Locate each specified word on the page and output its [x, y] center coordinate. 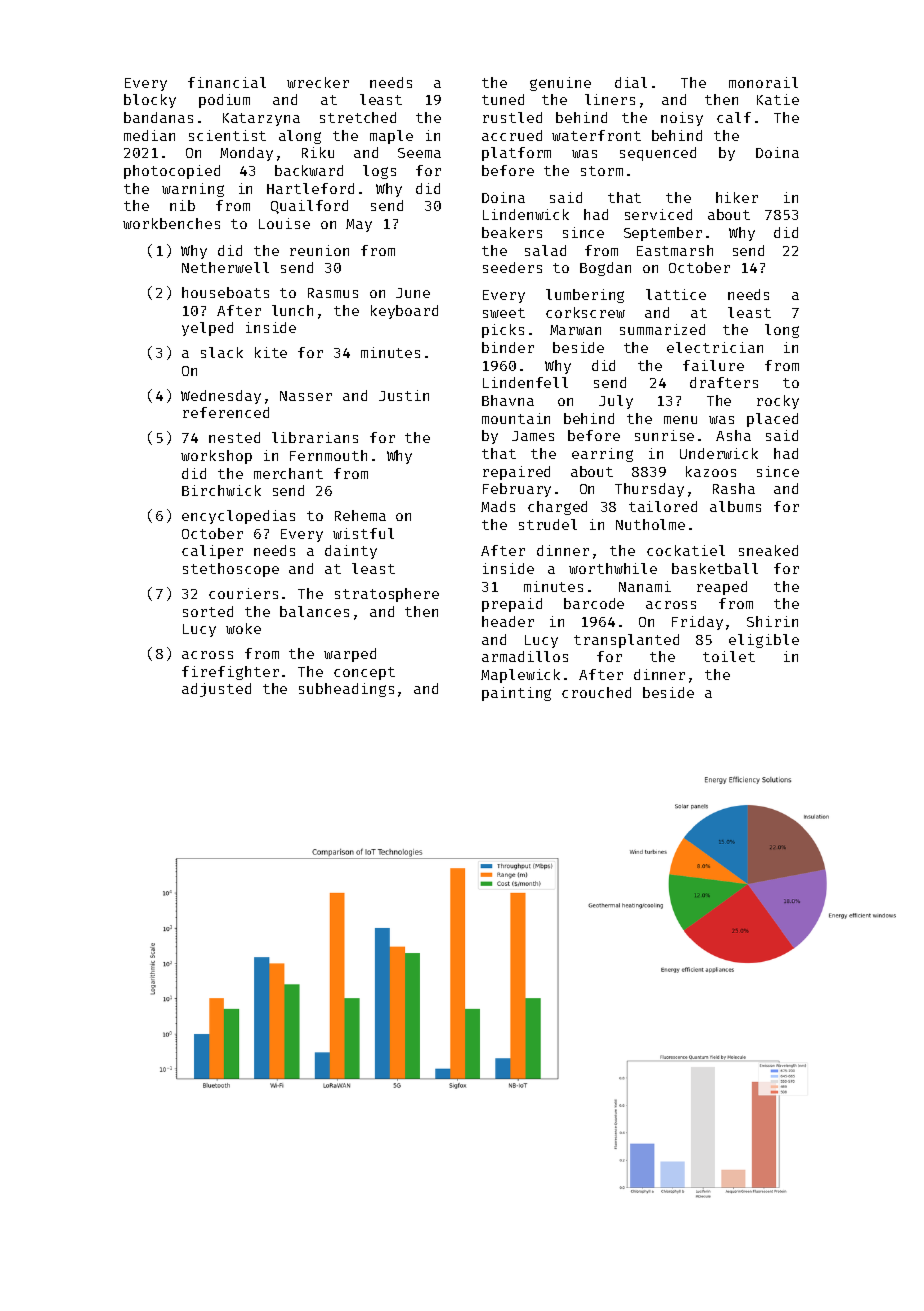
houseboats [225, 292]
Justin [404, 395]
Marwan [575, 330]
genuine [560, 84]
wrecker [318, 82]
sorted [208, 611]
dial [631, 82]
